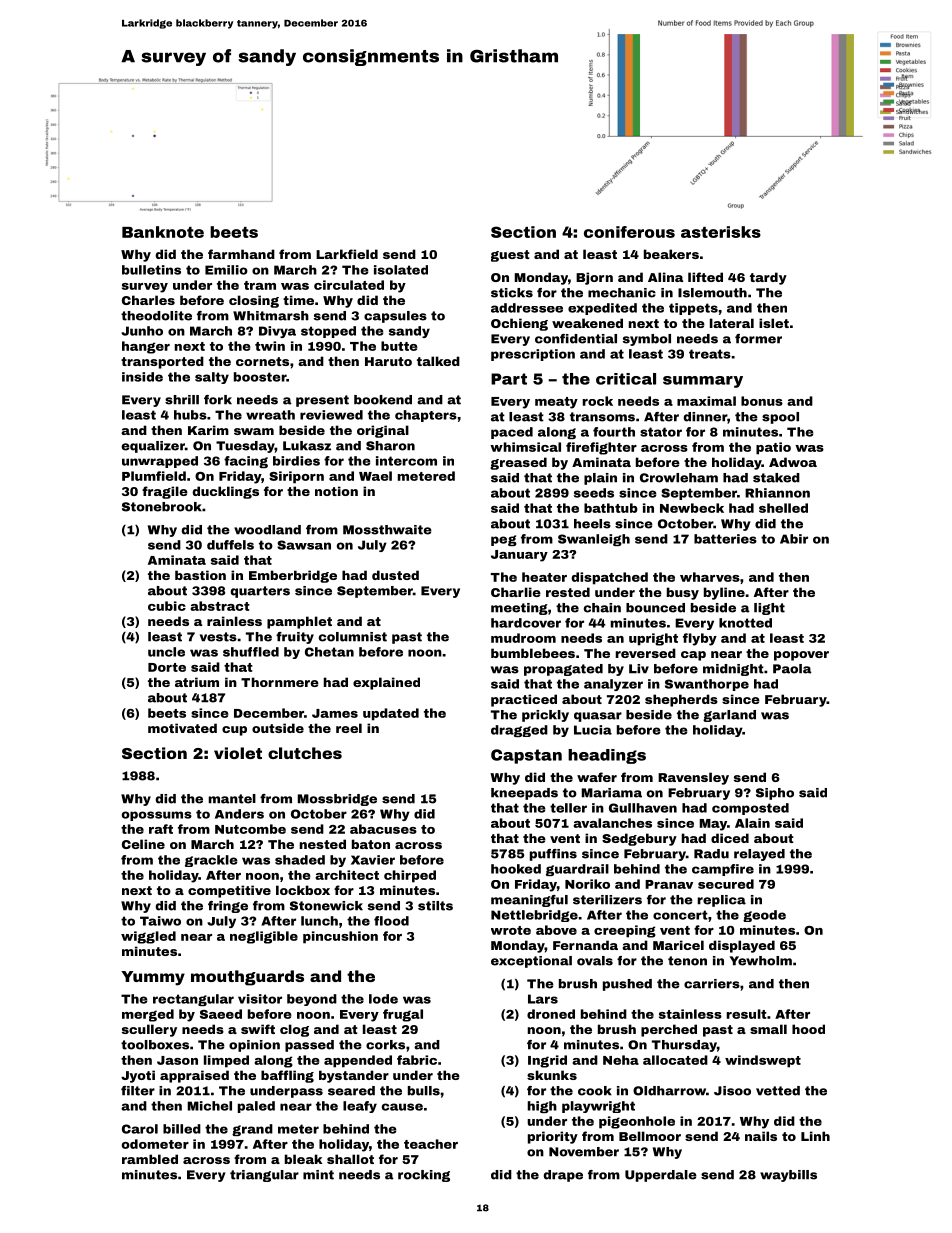 This image has height=1233, width=952. I want to click on mint, so click(318, 1175).
